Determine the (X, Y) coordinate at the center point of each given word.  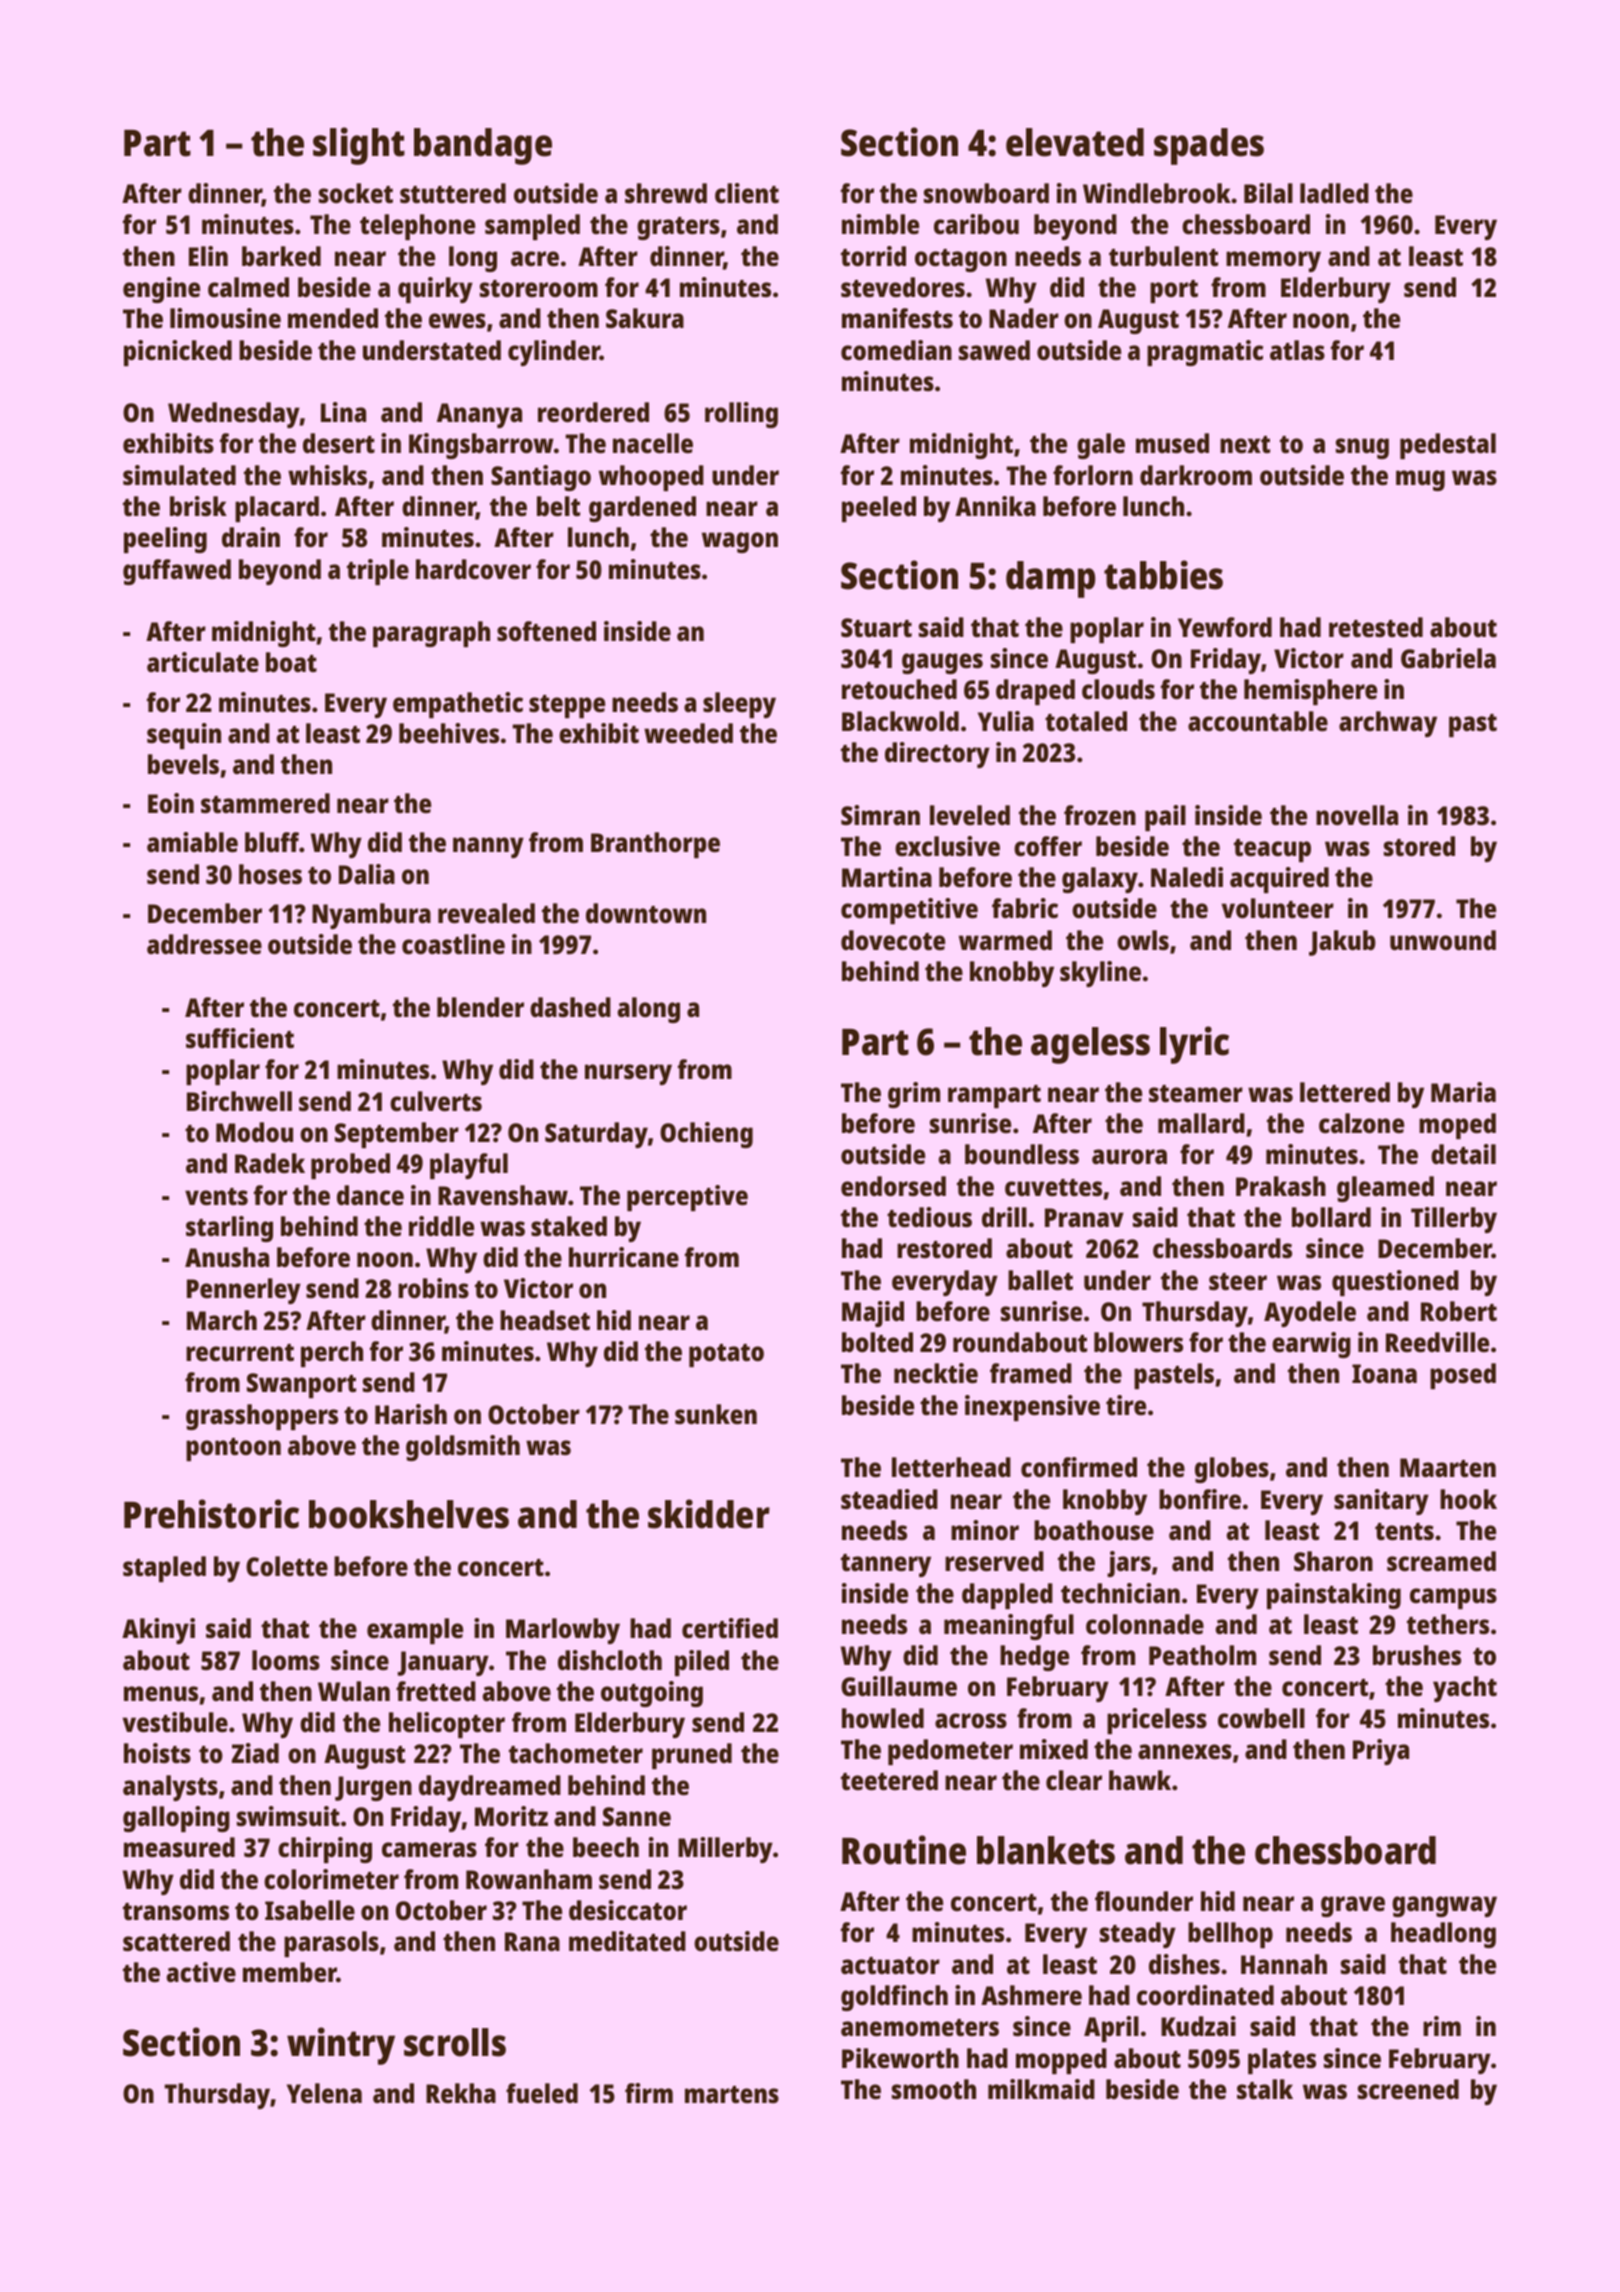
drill (1004, 1217)
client (747, 193)
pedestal (1448, 446)
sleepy (739, 705)
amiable (192, 842)
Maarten (1448, 1467)
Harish (411, 1414)
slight (359, 146)
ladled (1334, 193)
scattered (176, 1941)
